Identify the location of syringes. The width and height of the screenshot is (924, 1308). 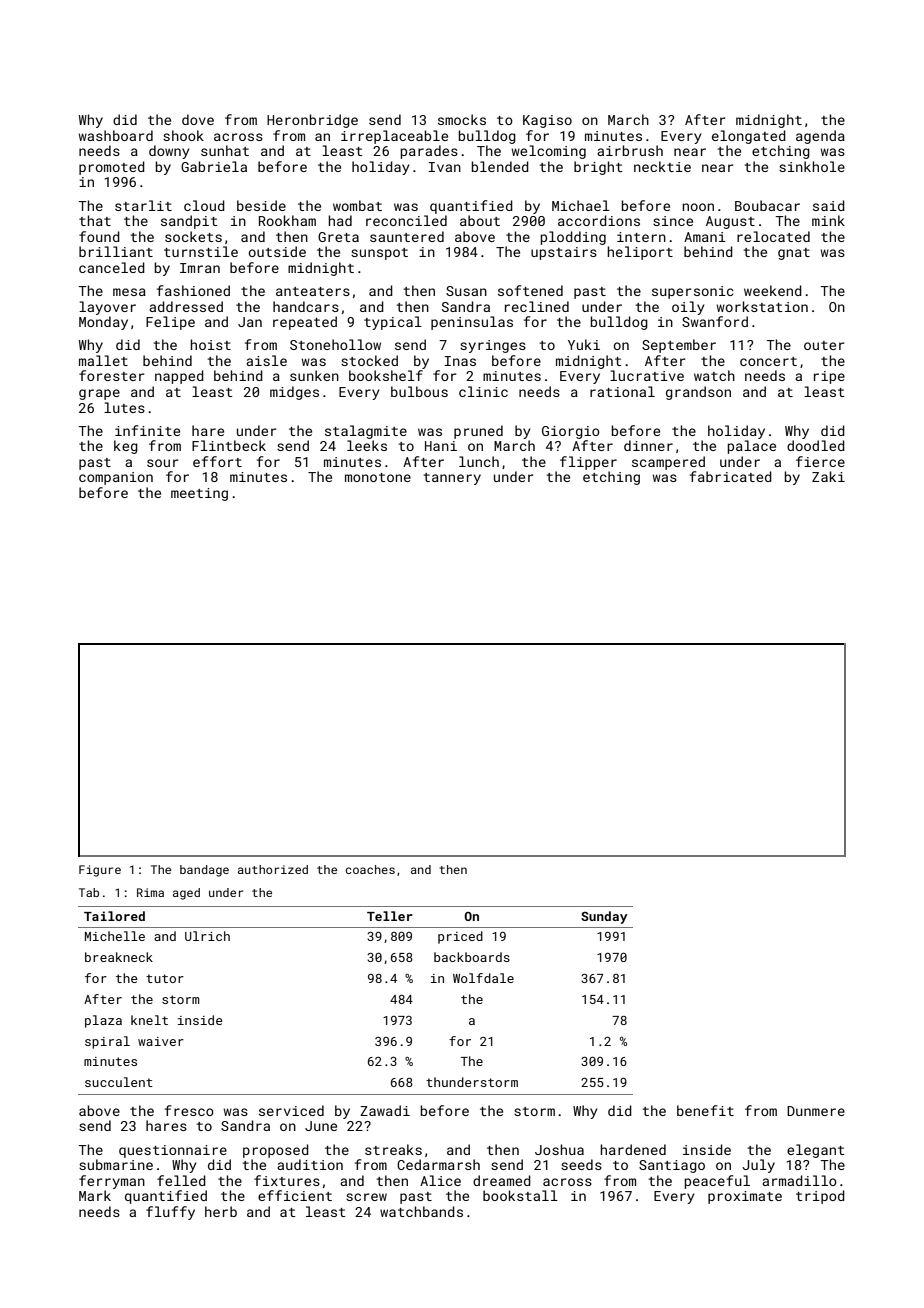
(493, 346).
